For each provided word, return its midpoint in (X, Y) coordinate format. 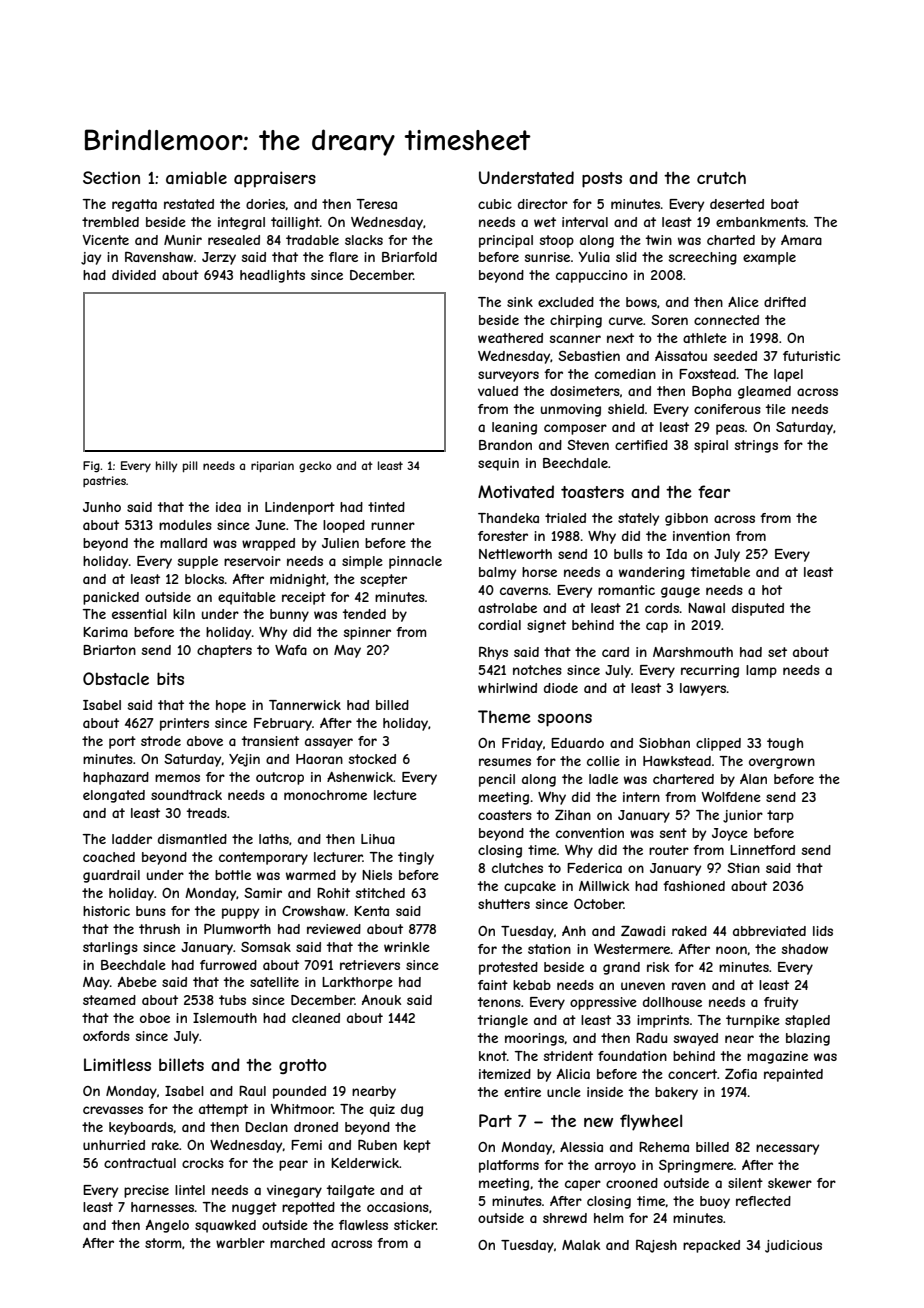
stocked (372, 759)
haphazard (116, 778)
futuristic (811, 356)
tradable (312, 240)
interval (585, 222)
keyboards (141, 1128)
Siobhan (664, 743)
